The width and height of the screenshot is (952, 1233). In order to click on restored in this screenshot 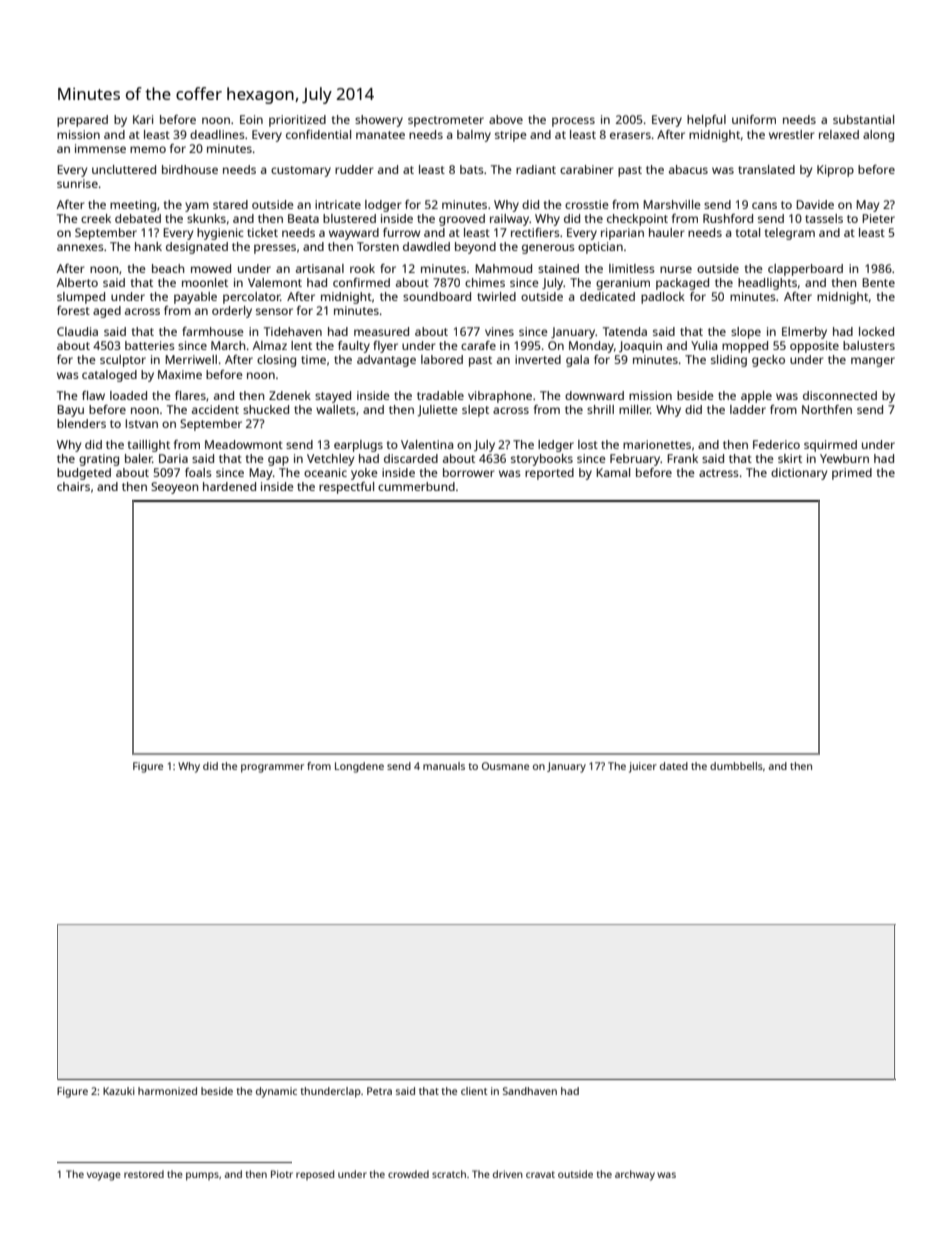, I will do `click(144, 1174)`.
